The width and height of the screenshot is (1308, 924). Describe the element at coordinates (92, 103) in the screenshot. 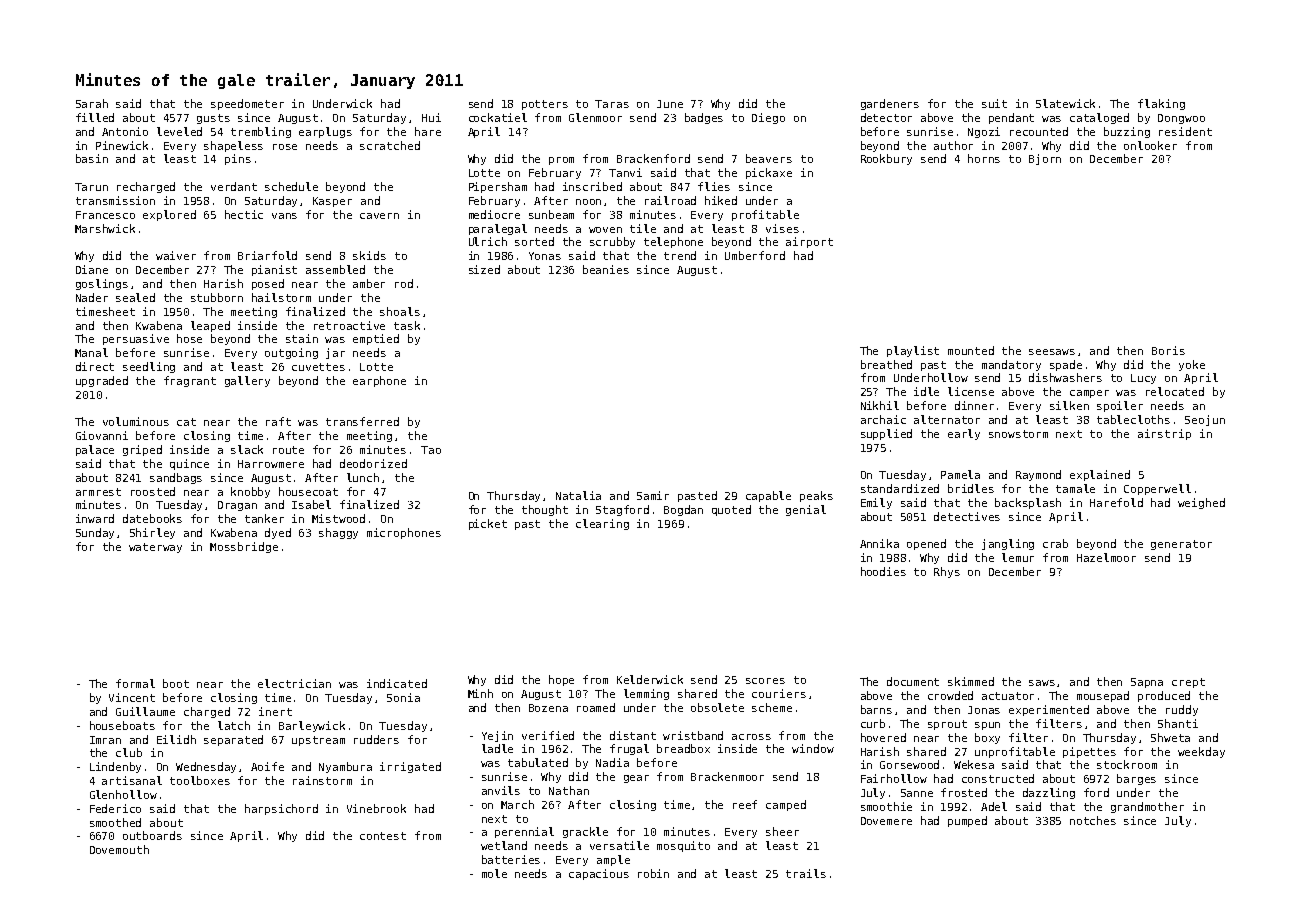

I see `Sarah` at that location.
